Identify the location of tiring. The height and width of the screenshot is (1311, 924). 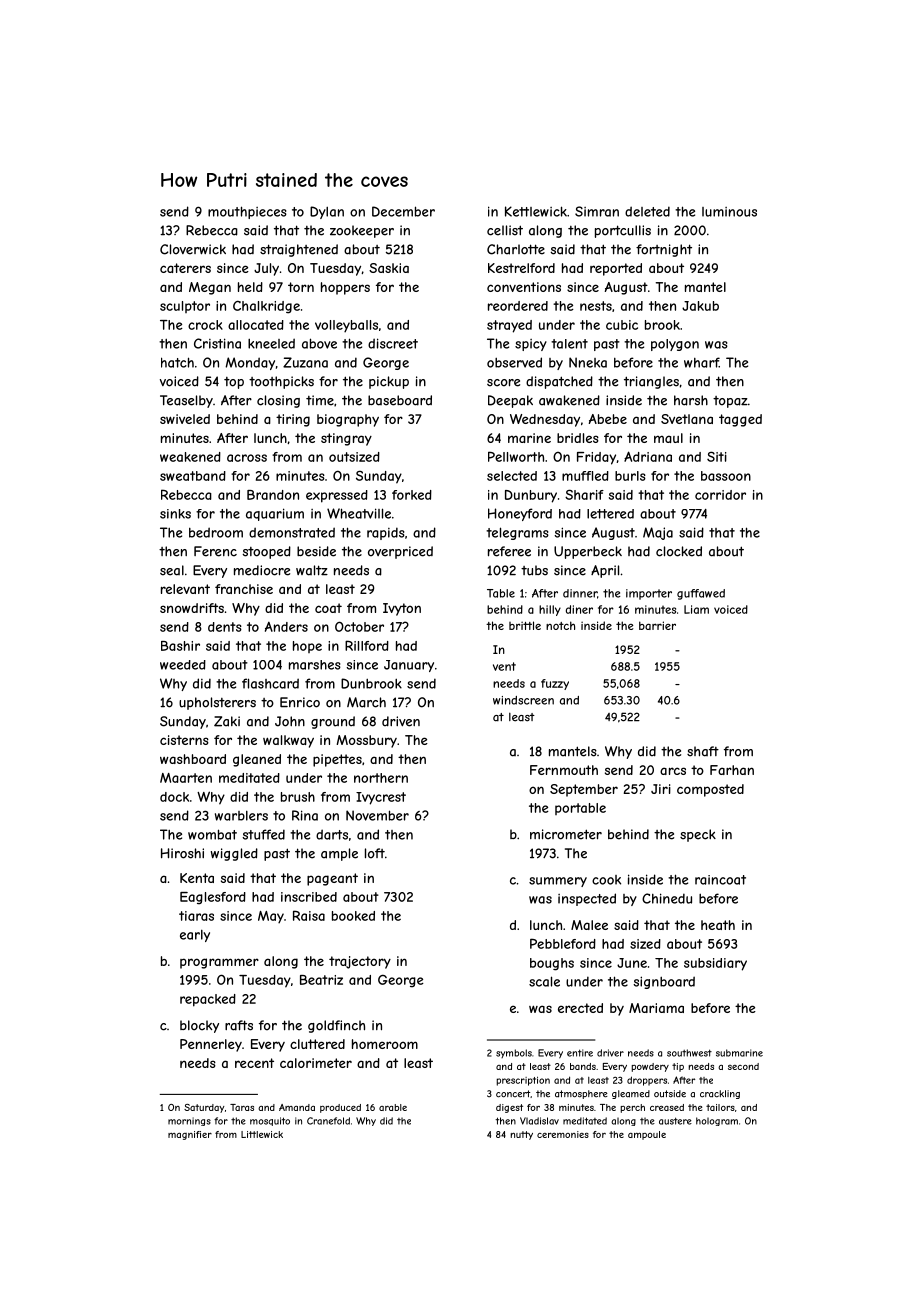
(293, 420).
